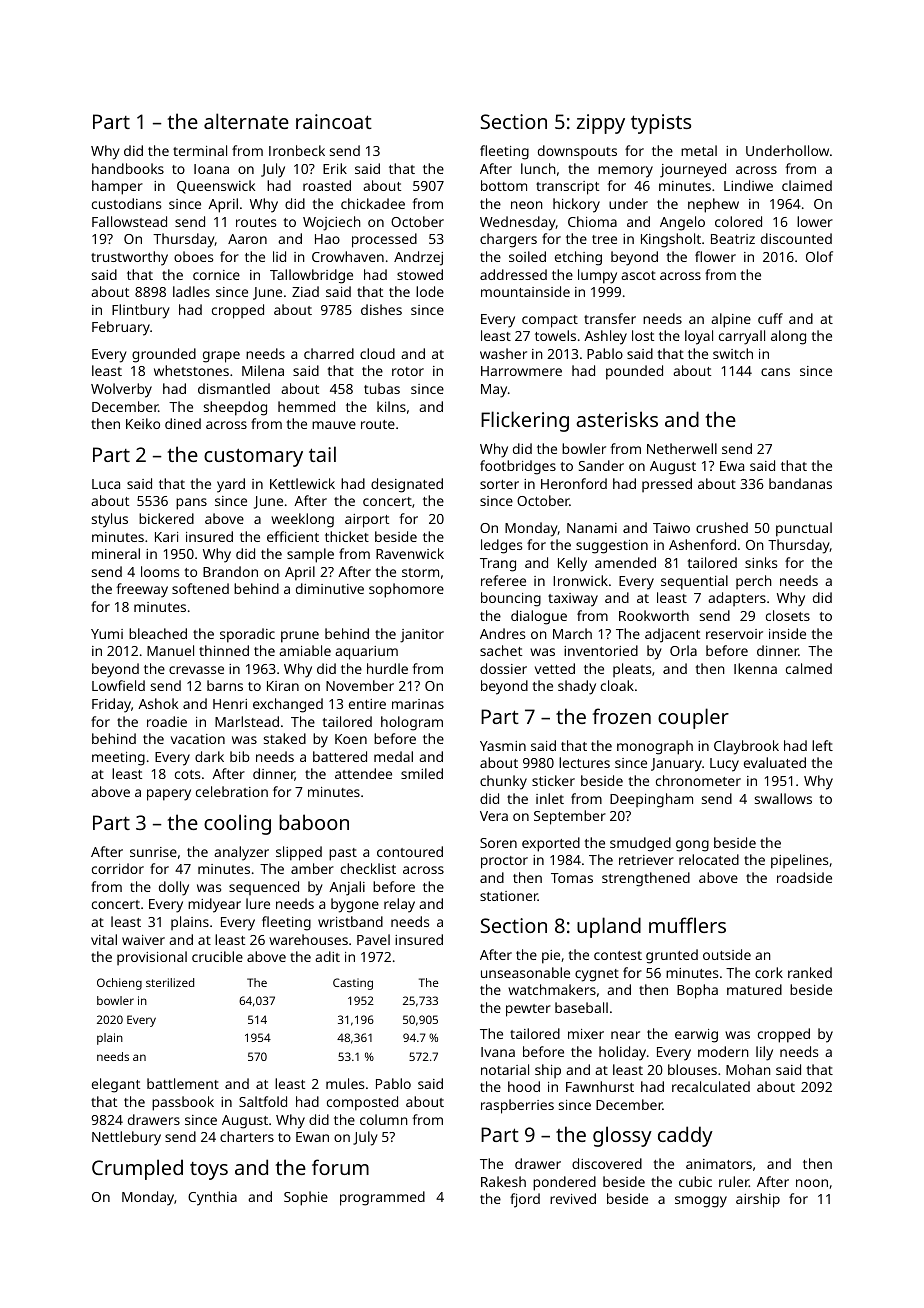 This screenshot has width=924, height=1308. What do you see at coordinates (601, 124) in the screenshot?
I see `zippy` at bounding box center [601, 124].
